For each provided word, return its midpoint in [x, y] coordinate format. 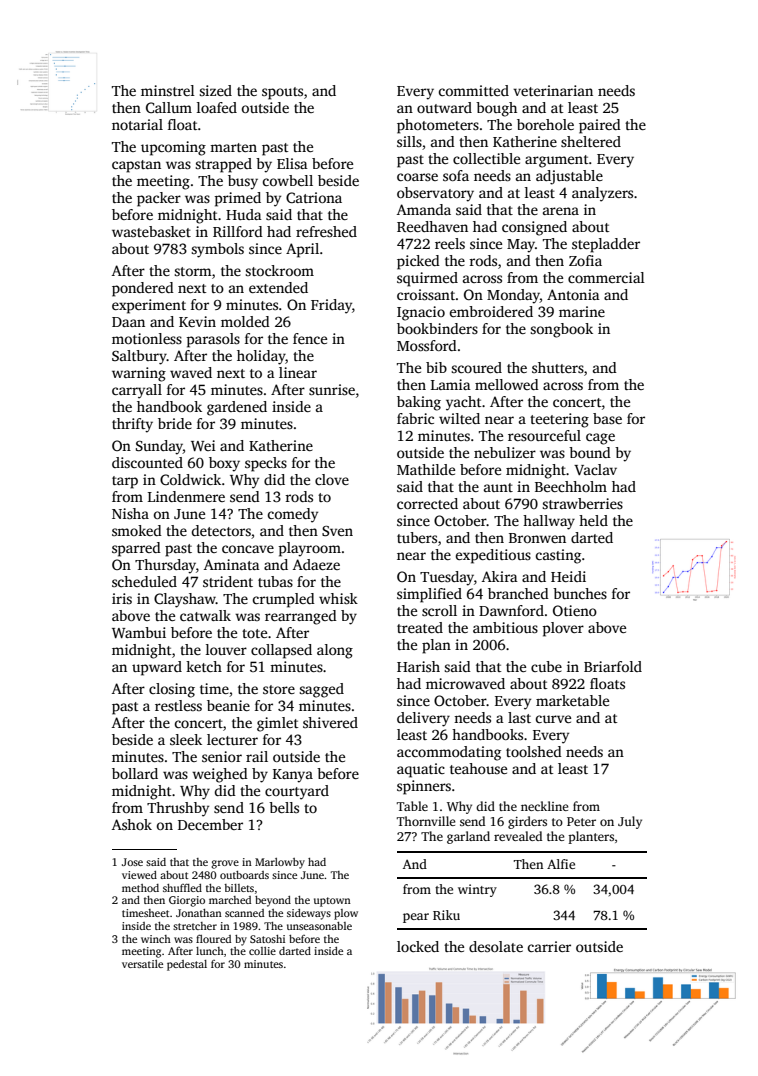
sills [409, 141]
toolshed [534, 751]
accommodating [449, 753]
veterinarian [553, 90]
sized [215, 90]
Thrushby [178, 809]
